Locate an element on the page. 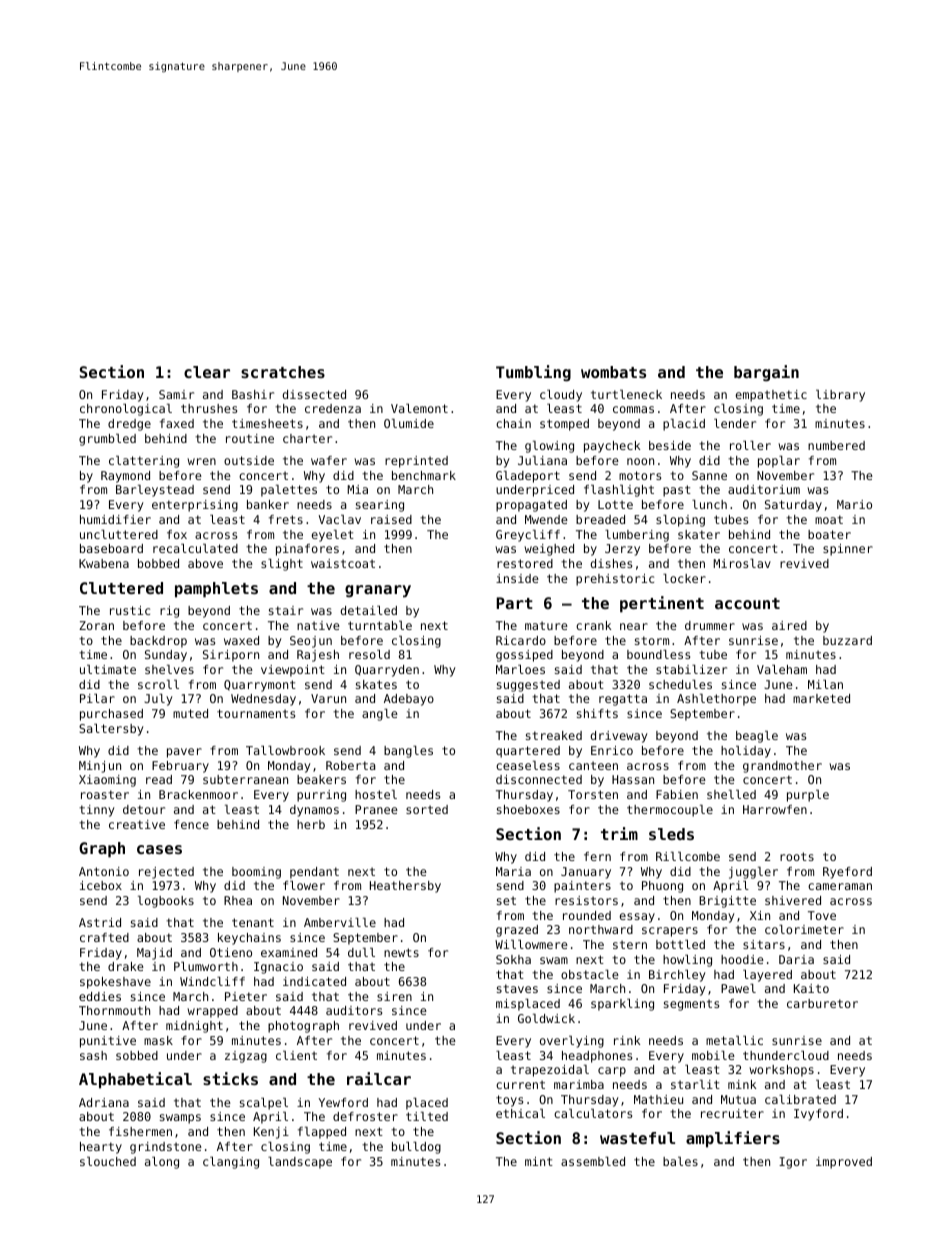 Image resolution: width=952 pixels, height=1233 pixels. Mia is located at coordinates (357, 489).
